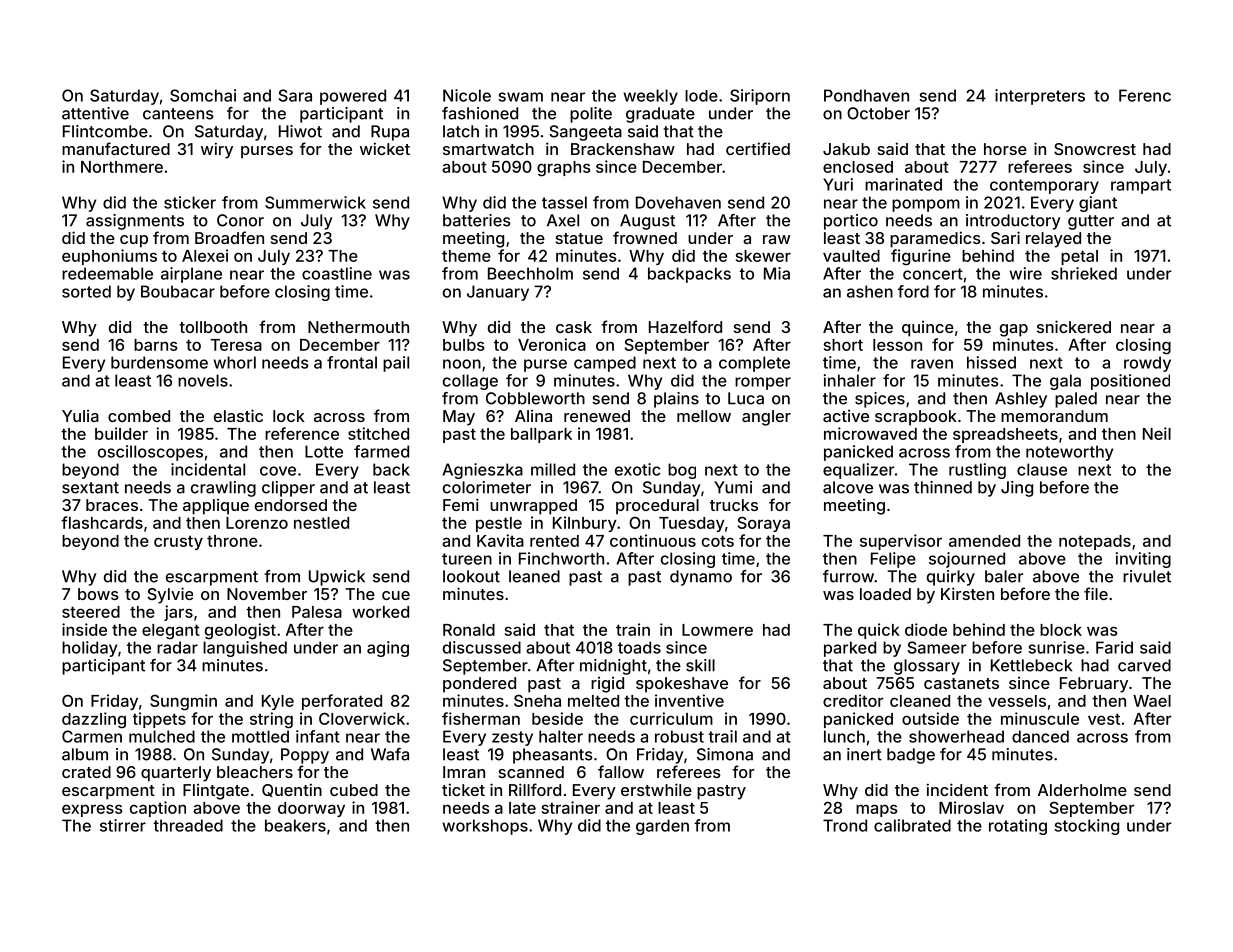 This screenshot has height=952, width=1233. I want to click on danced, so click(1040, 736).
